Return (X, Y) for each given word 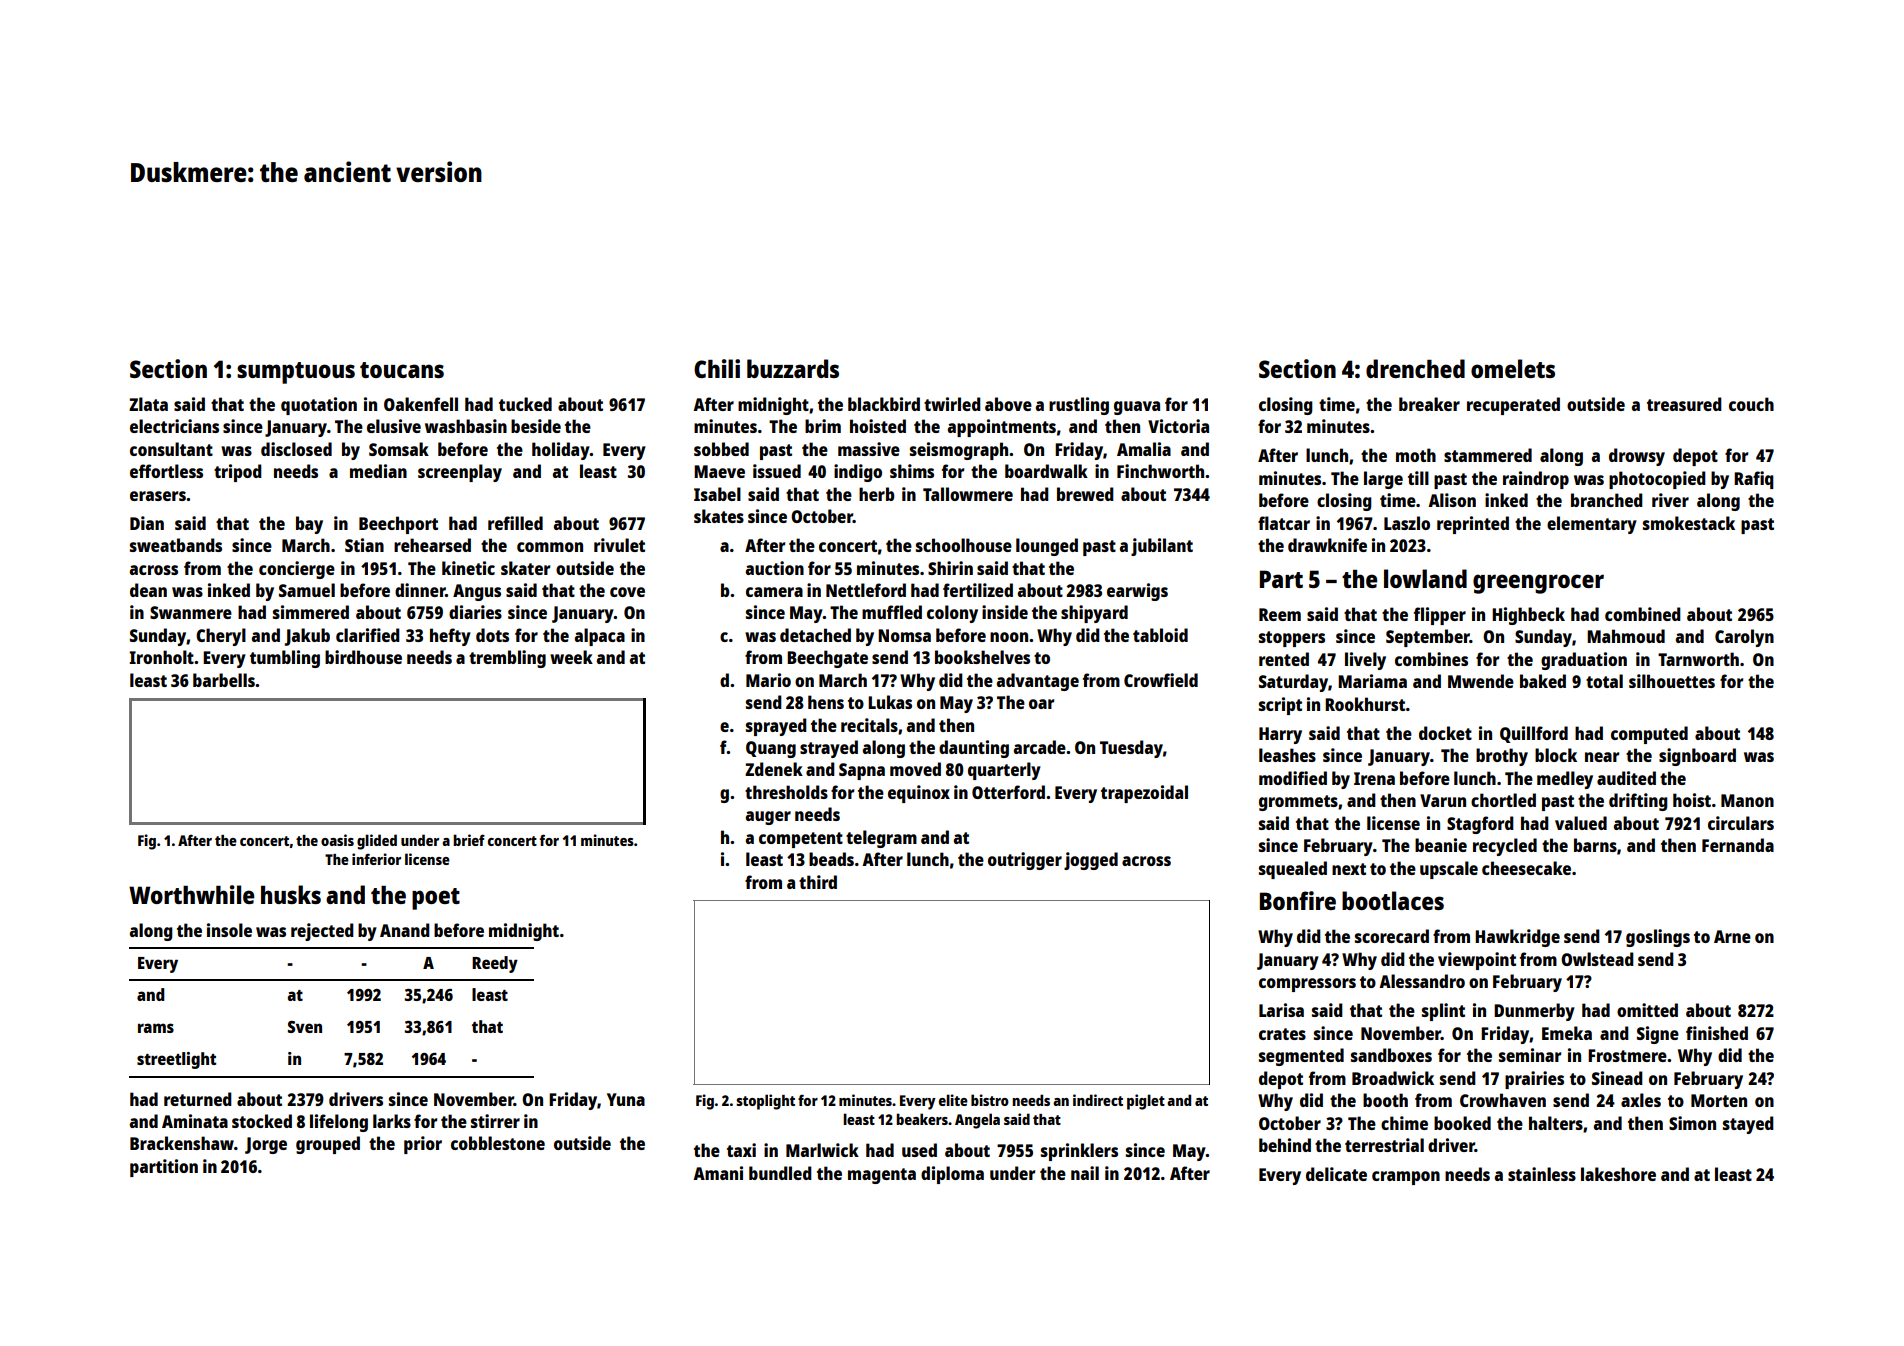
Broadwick (1393, 1078)
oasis (337, 840)
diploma (952, 1175)
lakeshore (1618, 1174)
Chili (717, 368)
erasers (158, 496)
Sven (305, 1027)
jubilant (1162, 547)
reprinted (1473, 525)
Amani (718, 1173)
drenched (1415, 368)
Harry (1280, 735)
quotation (319, 406)
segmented (1301, 1057)
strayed (829, 749)
